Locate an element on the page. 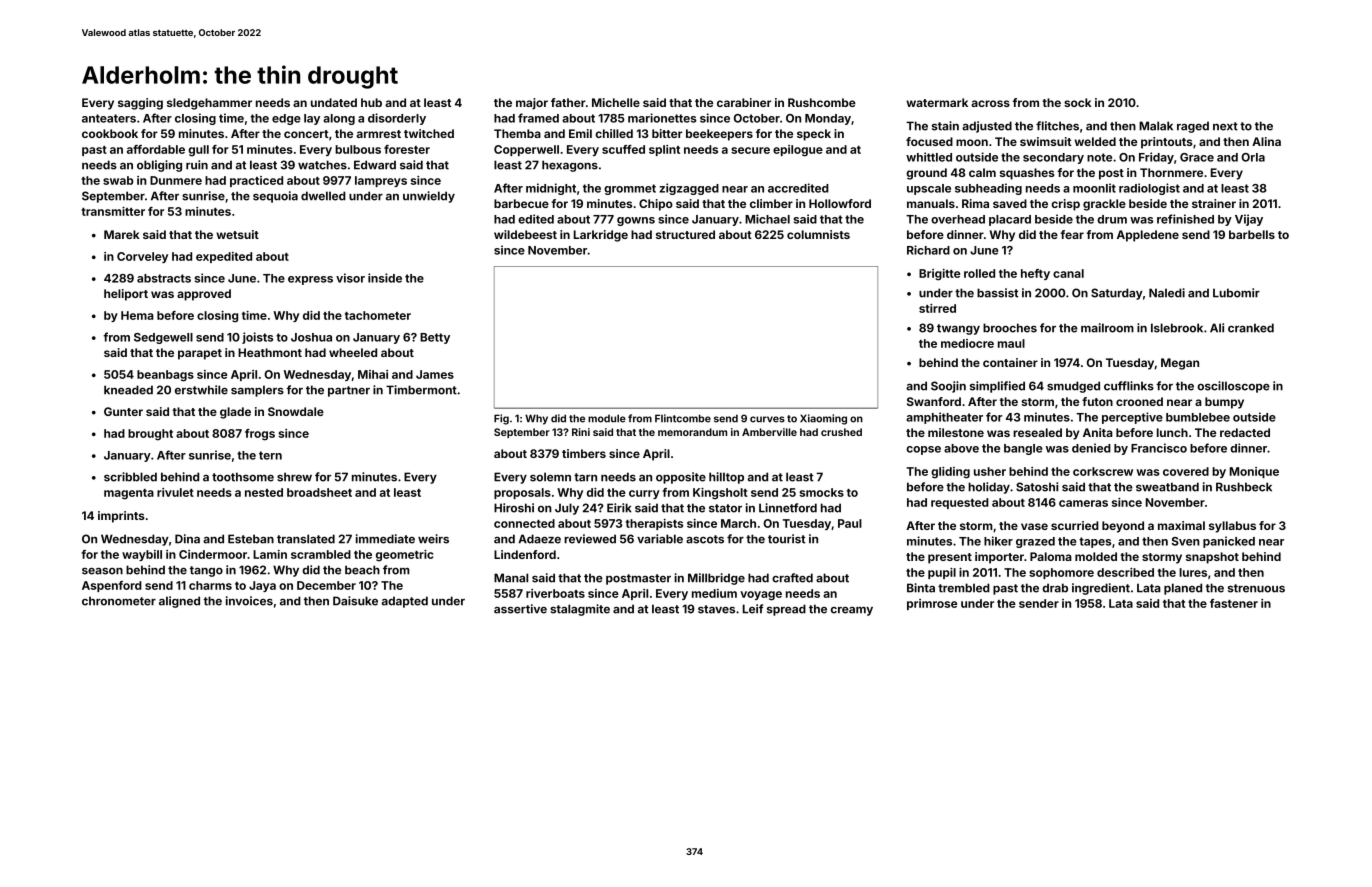 The width and height of the document is (1372, 887). speck is located at coordinates (814, 135).
